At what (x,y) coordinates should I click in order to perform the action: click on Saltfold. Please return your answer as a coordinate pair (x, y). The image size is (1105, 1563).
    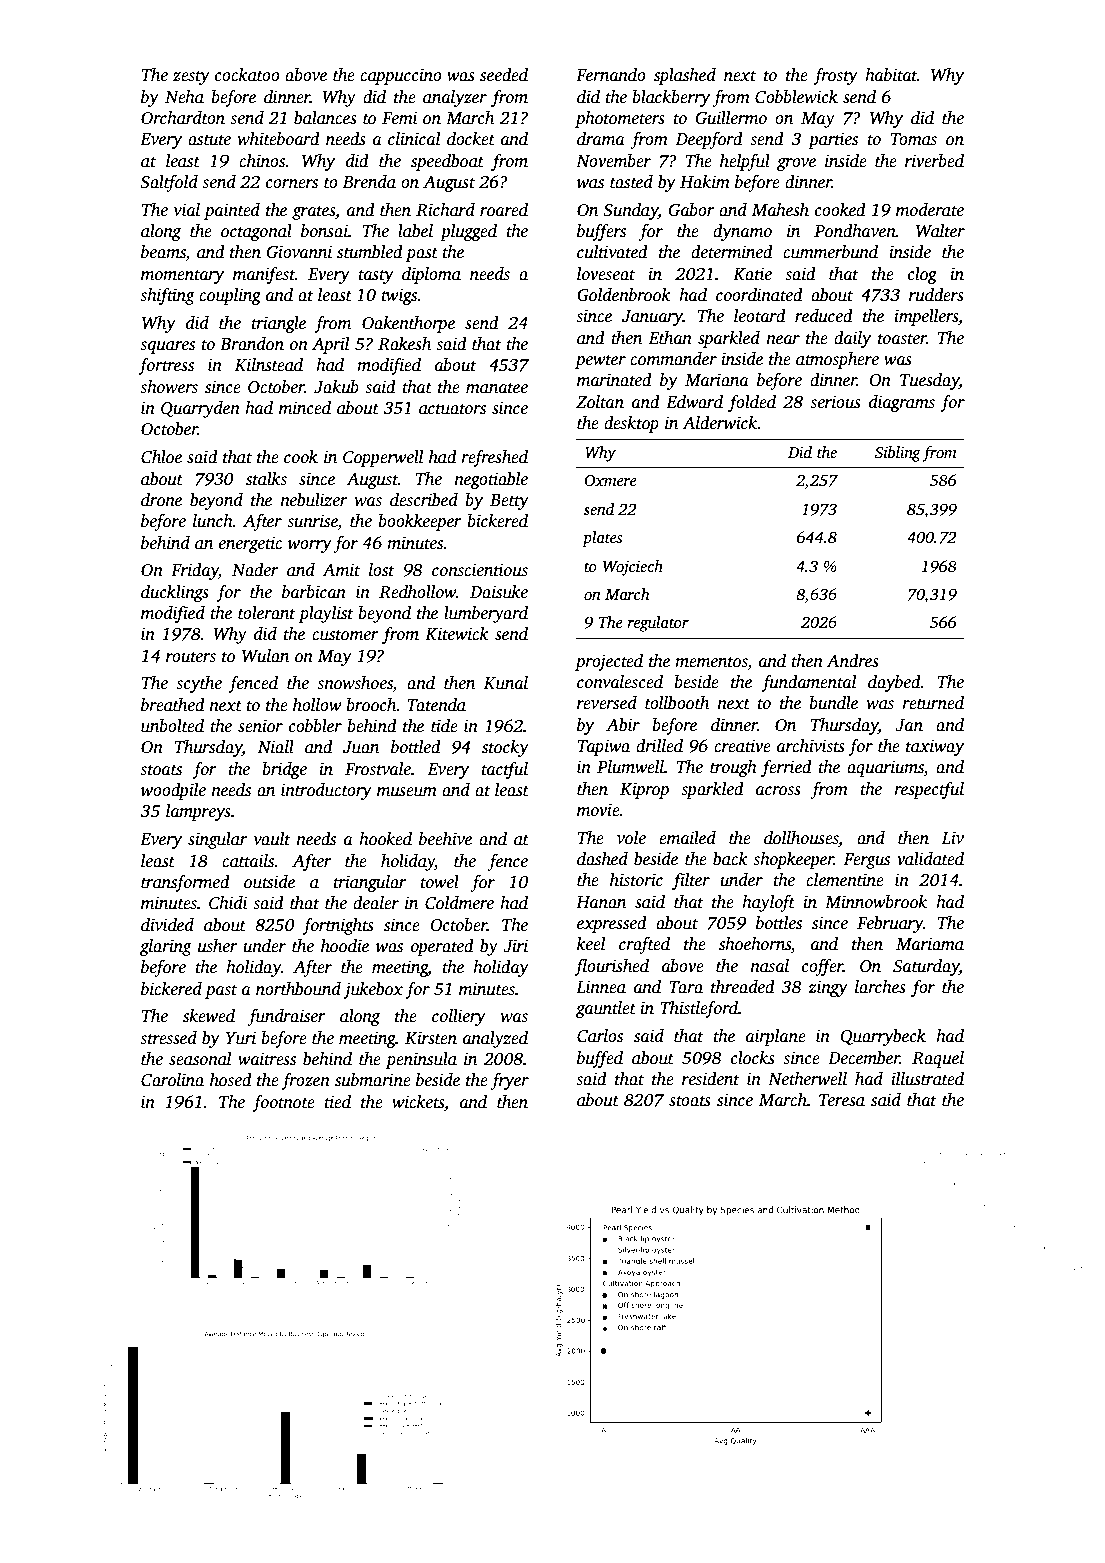
    Looking at the image, I should click on (169, 183).
